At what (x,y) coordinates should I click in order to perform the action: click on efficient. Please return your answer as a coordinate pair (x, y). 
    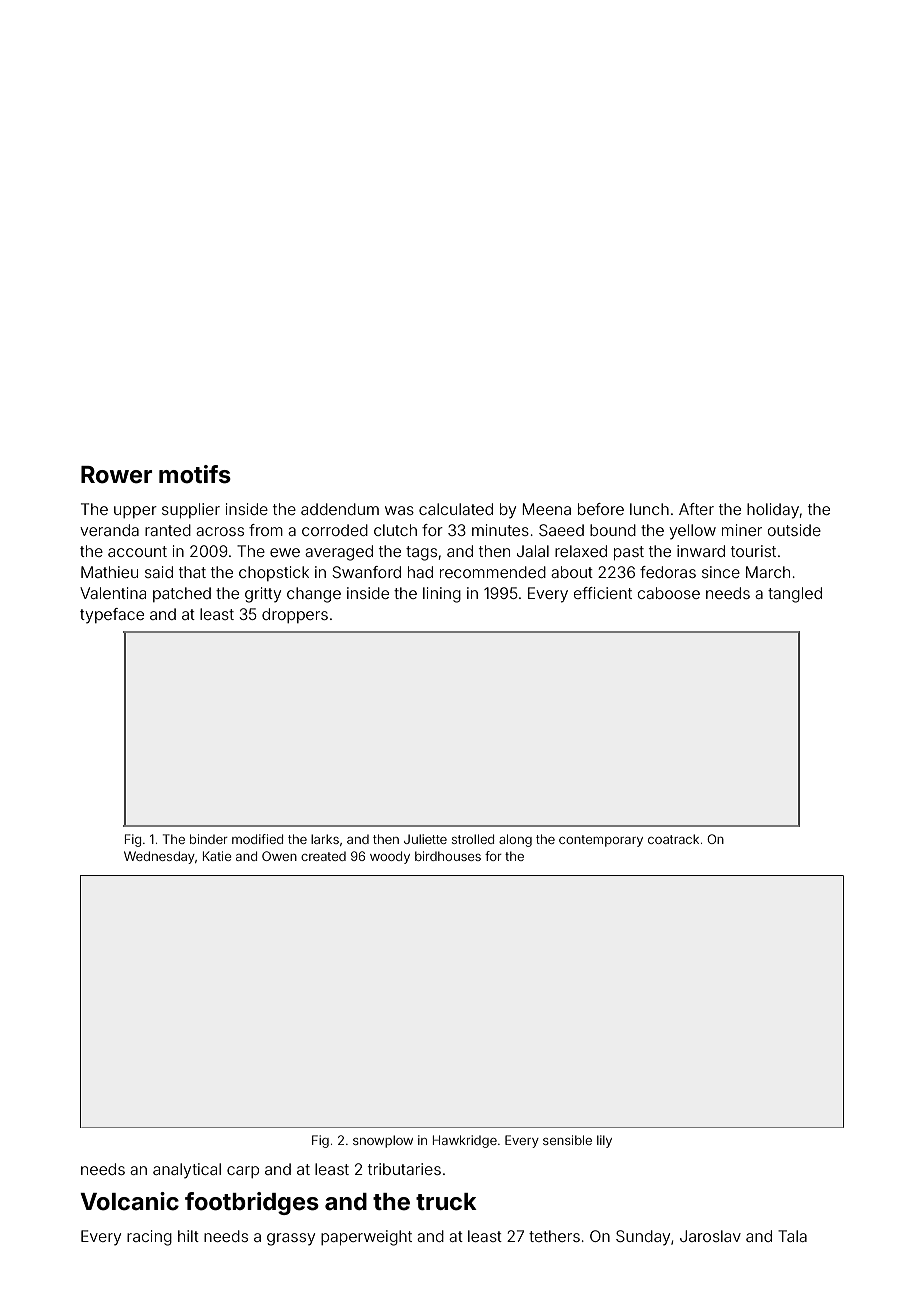
    Looking at the image, I should click on (603, 593).
